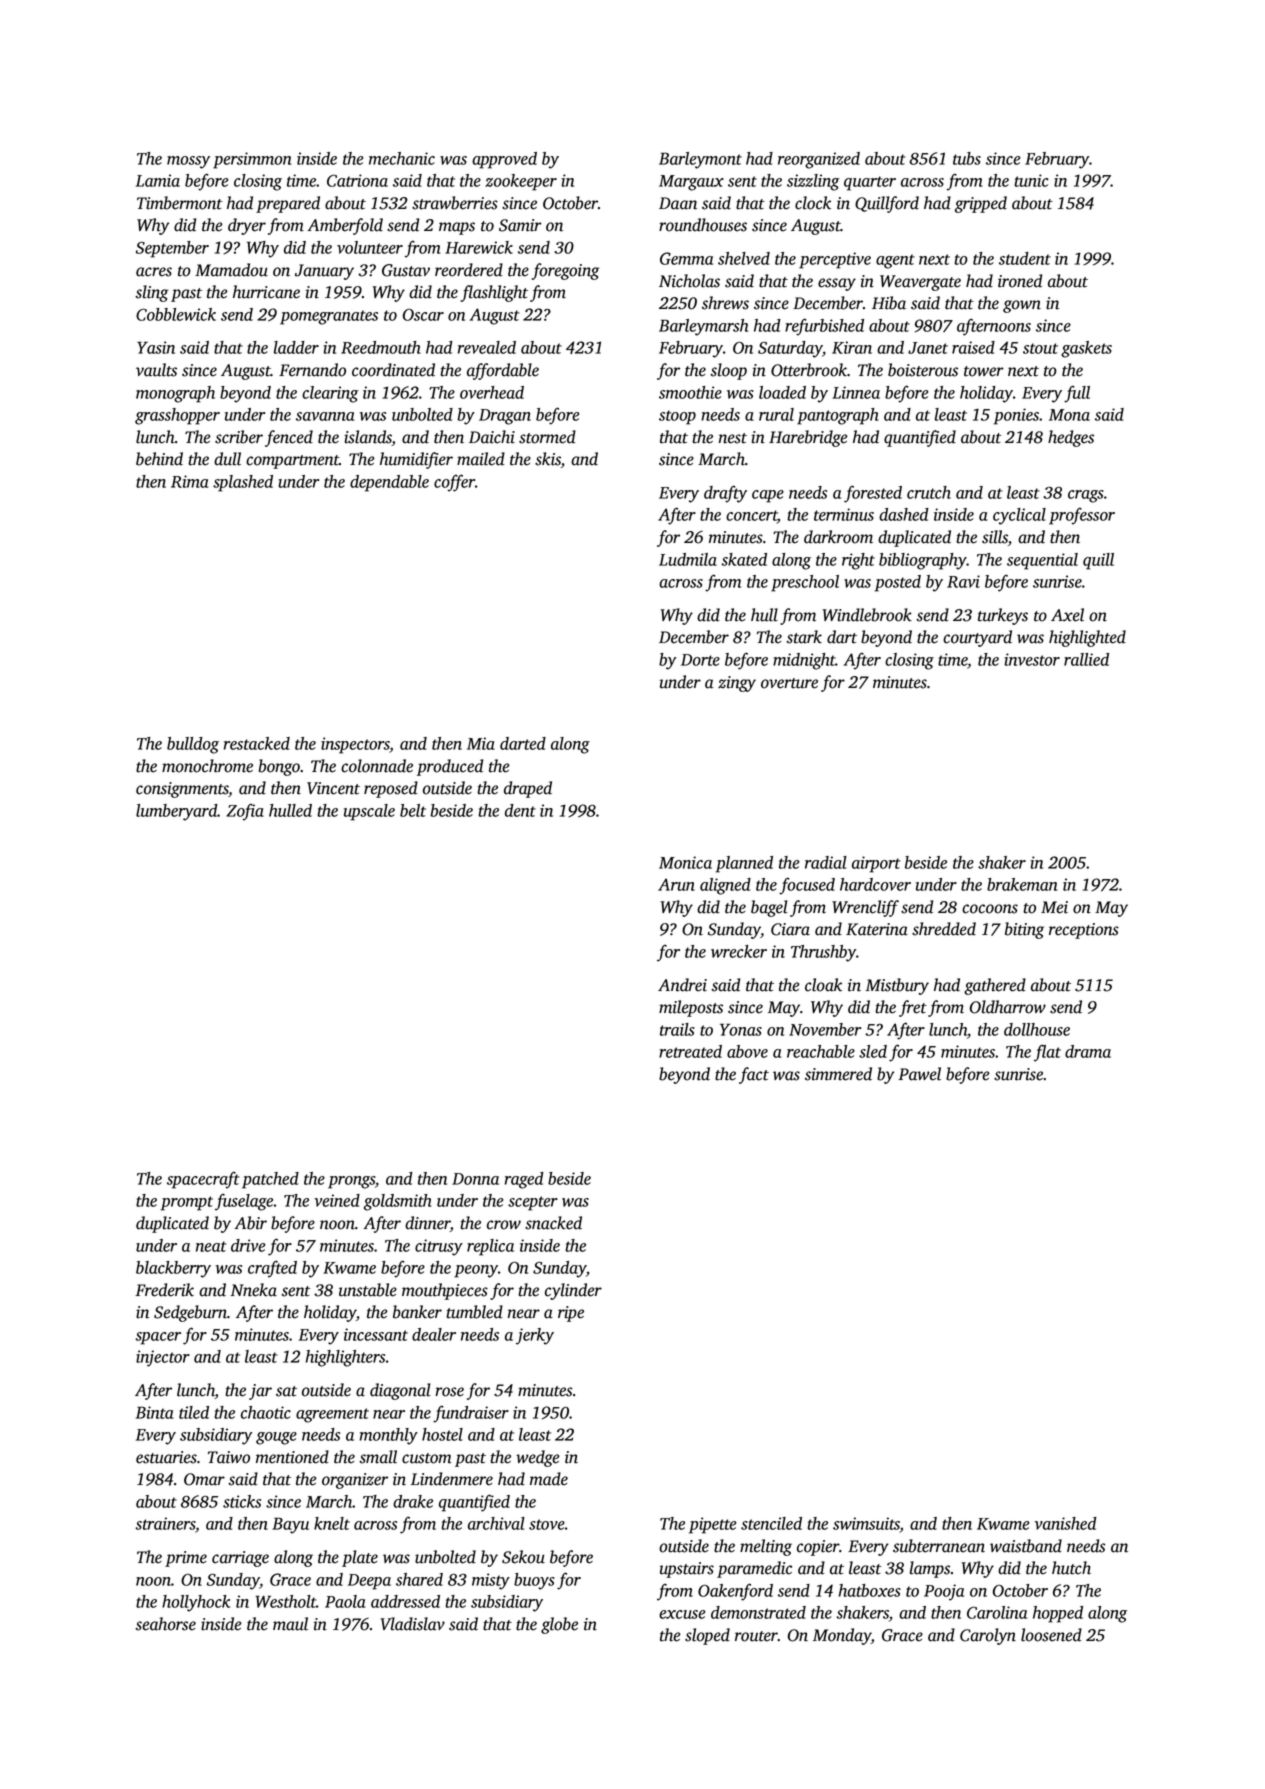  What do you see at coordinates (1022, 306) in the page?
I see `gown` at bounding box center [1022, 306].
